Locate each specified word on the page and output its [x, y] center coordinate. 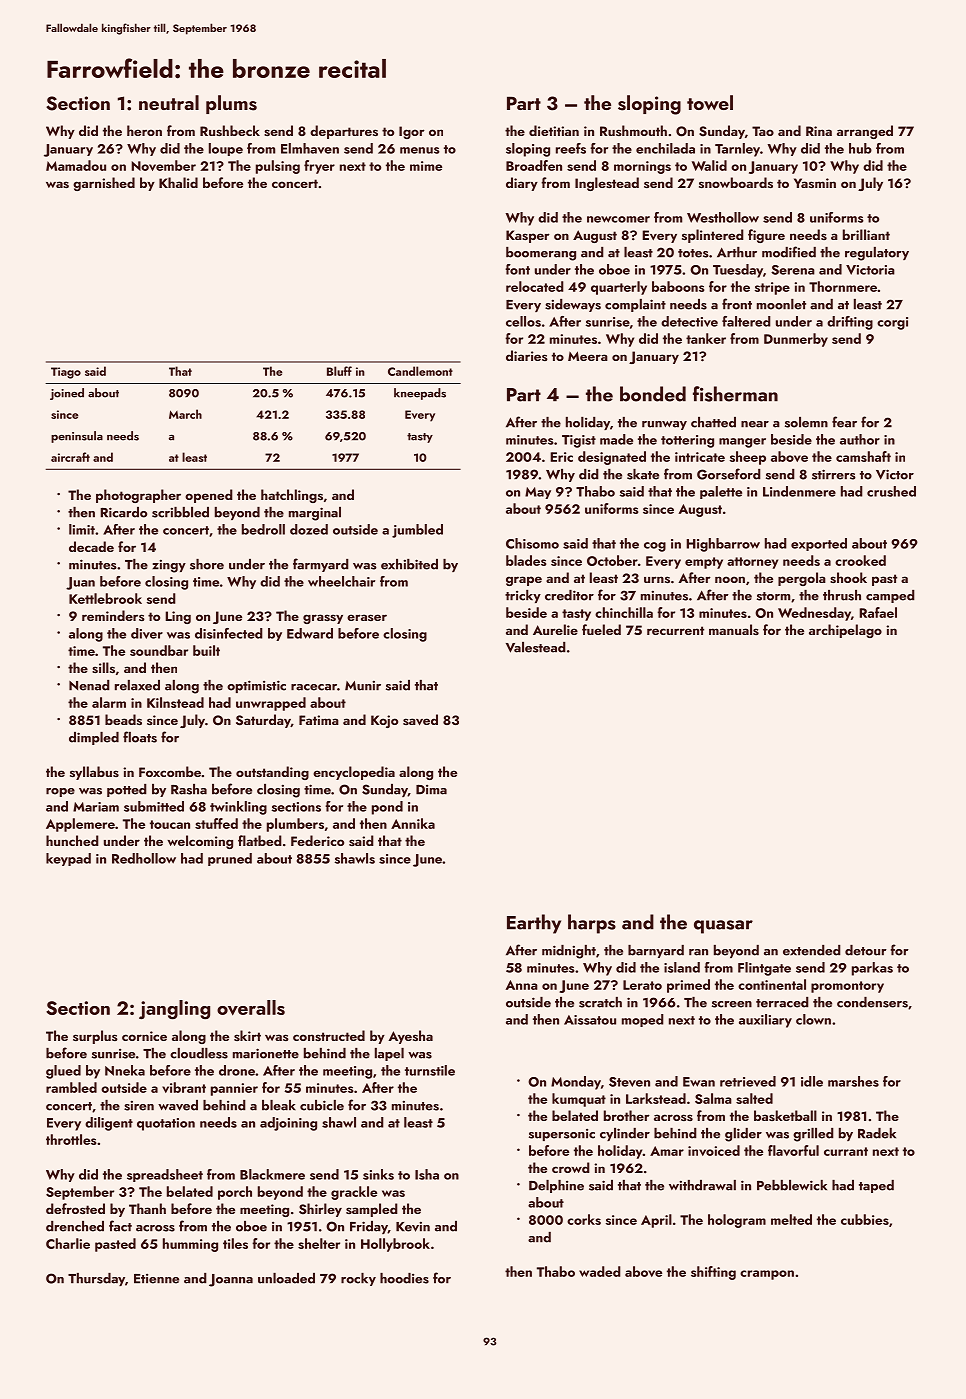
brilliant [866, 234]
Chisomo [532, 543]
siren [139, 1106]
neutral [169, 102]
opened [209, 496]
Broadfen [534, 165]
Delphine [556, 1186]
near [755, 424]
